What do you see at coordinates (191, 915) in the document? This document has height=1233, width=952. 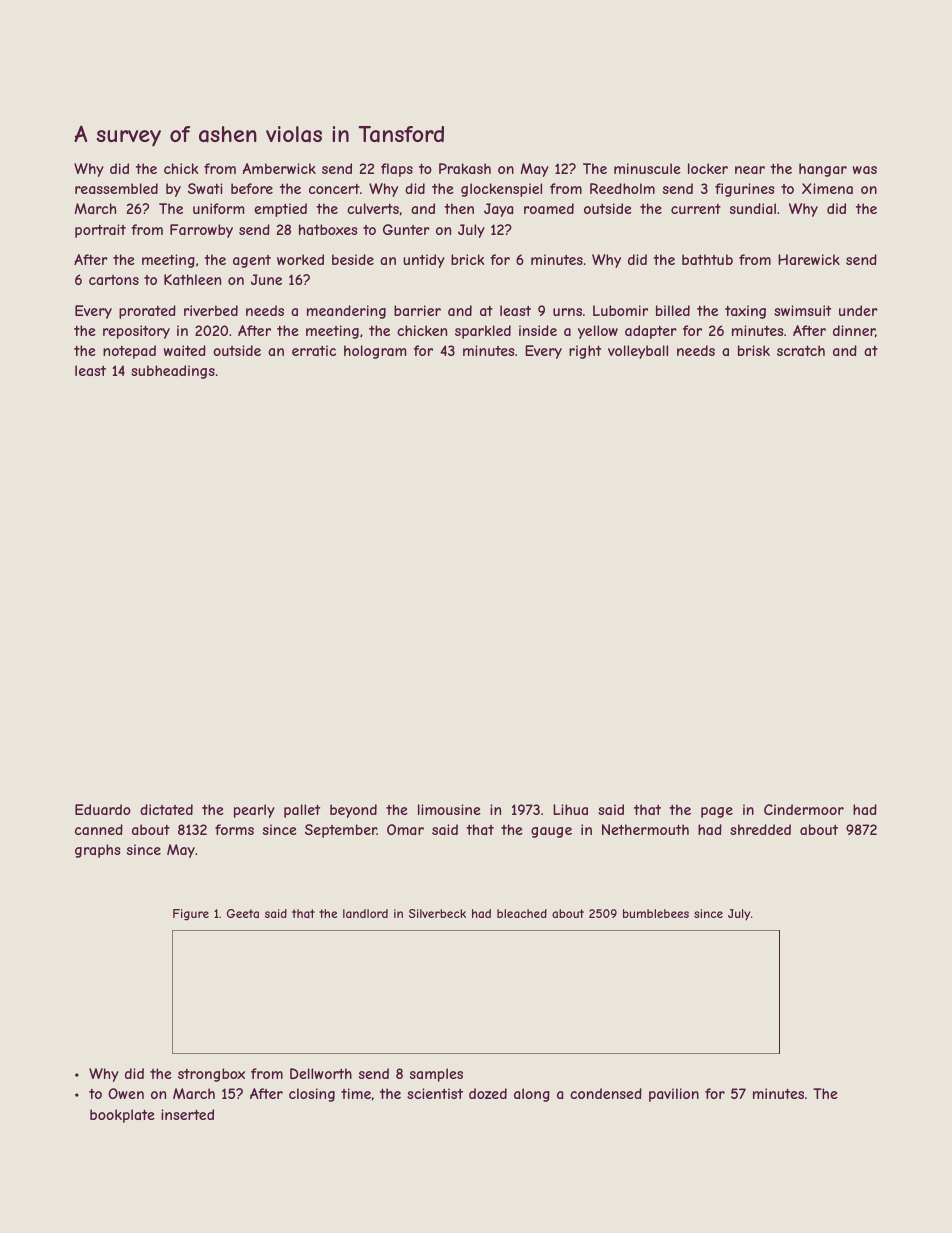 I see `Figure` at bounding box center [191, 915].
